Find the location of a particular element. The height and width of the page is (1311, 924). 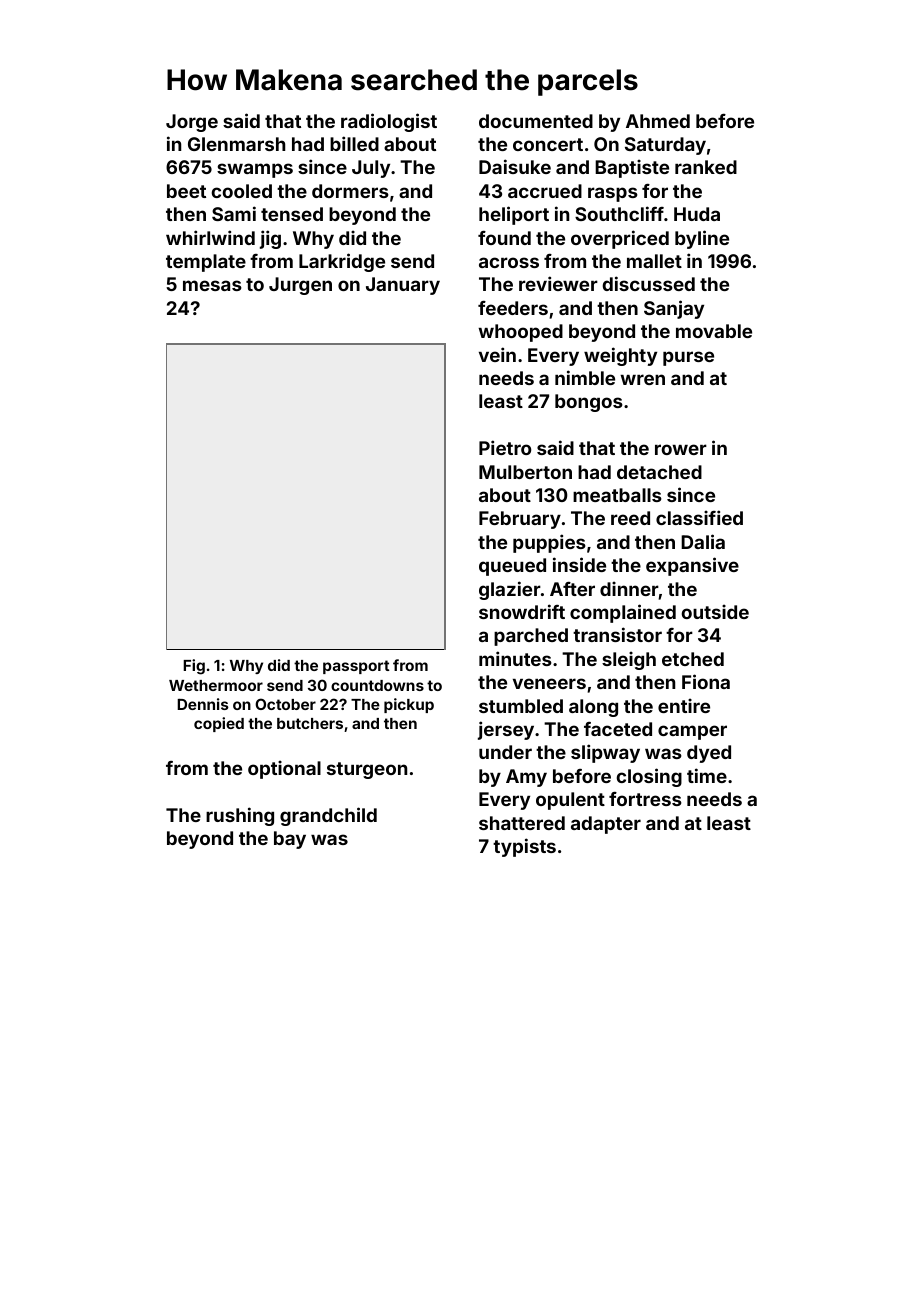

rower is located at coordinates (681, 449).
